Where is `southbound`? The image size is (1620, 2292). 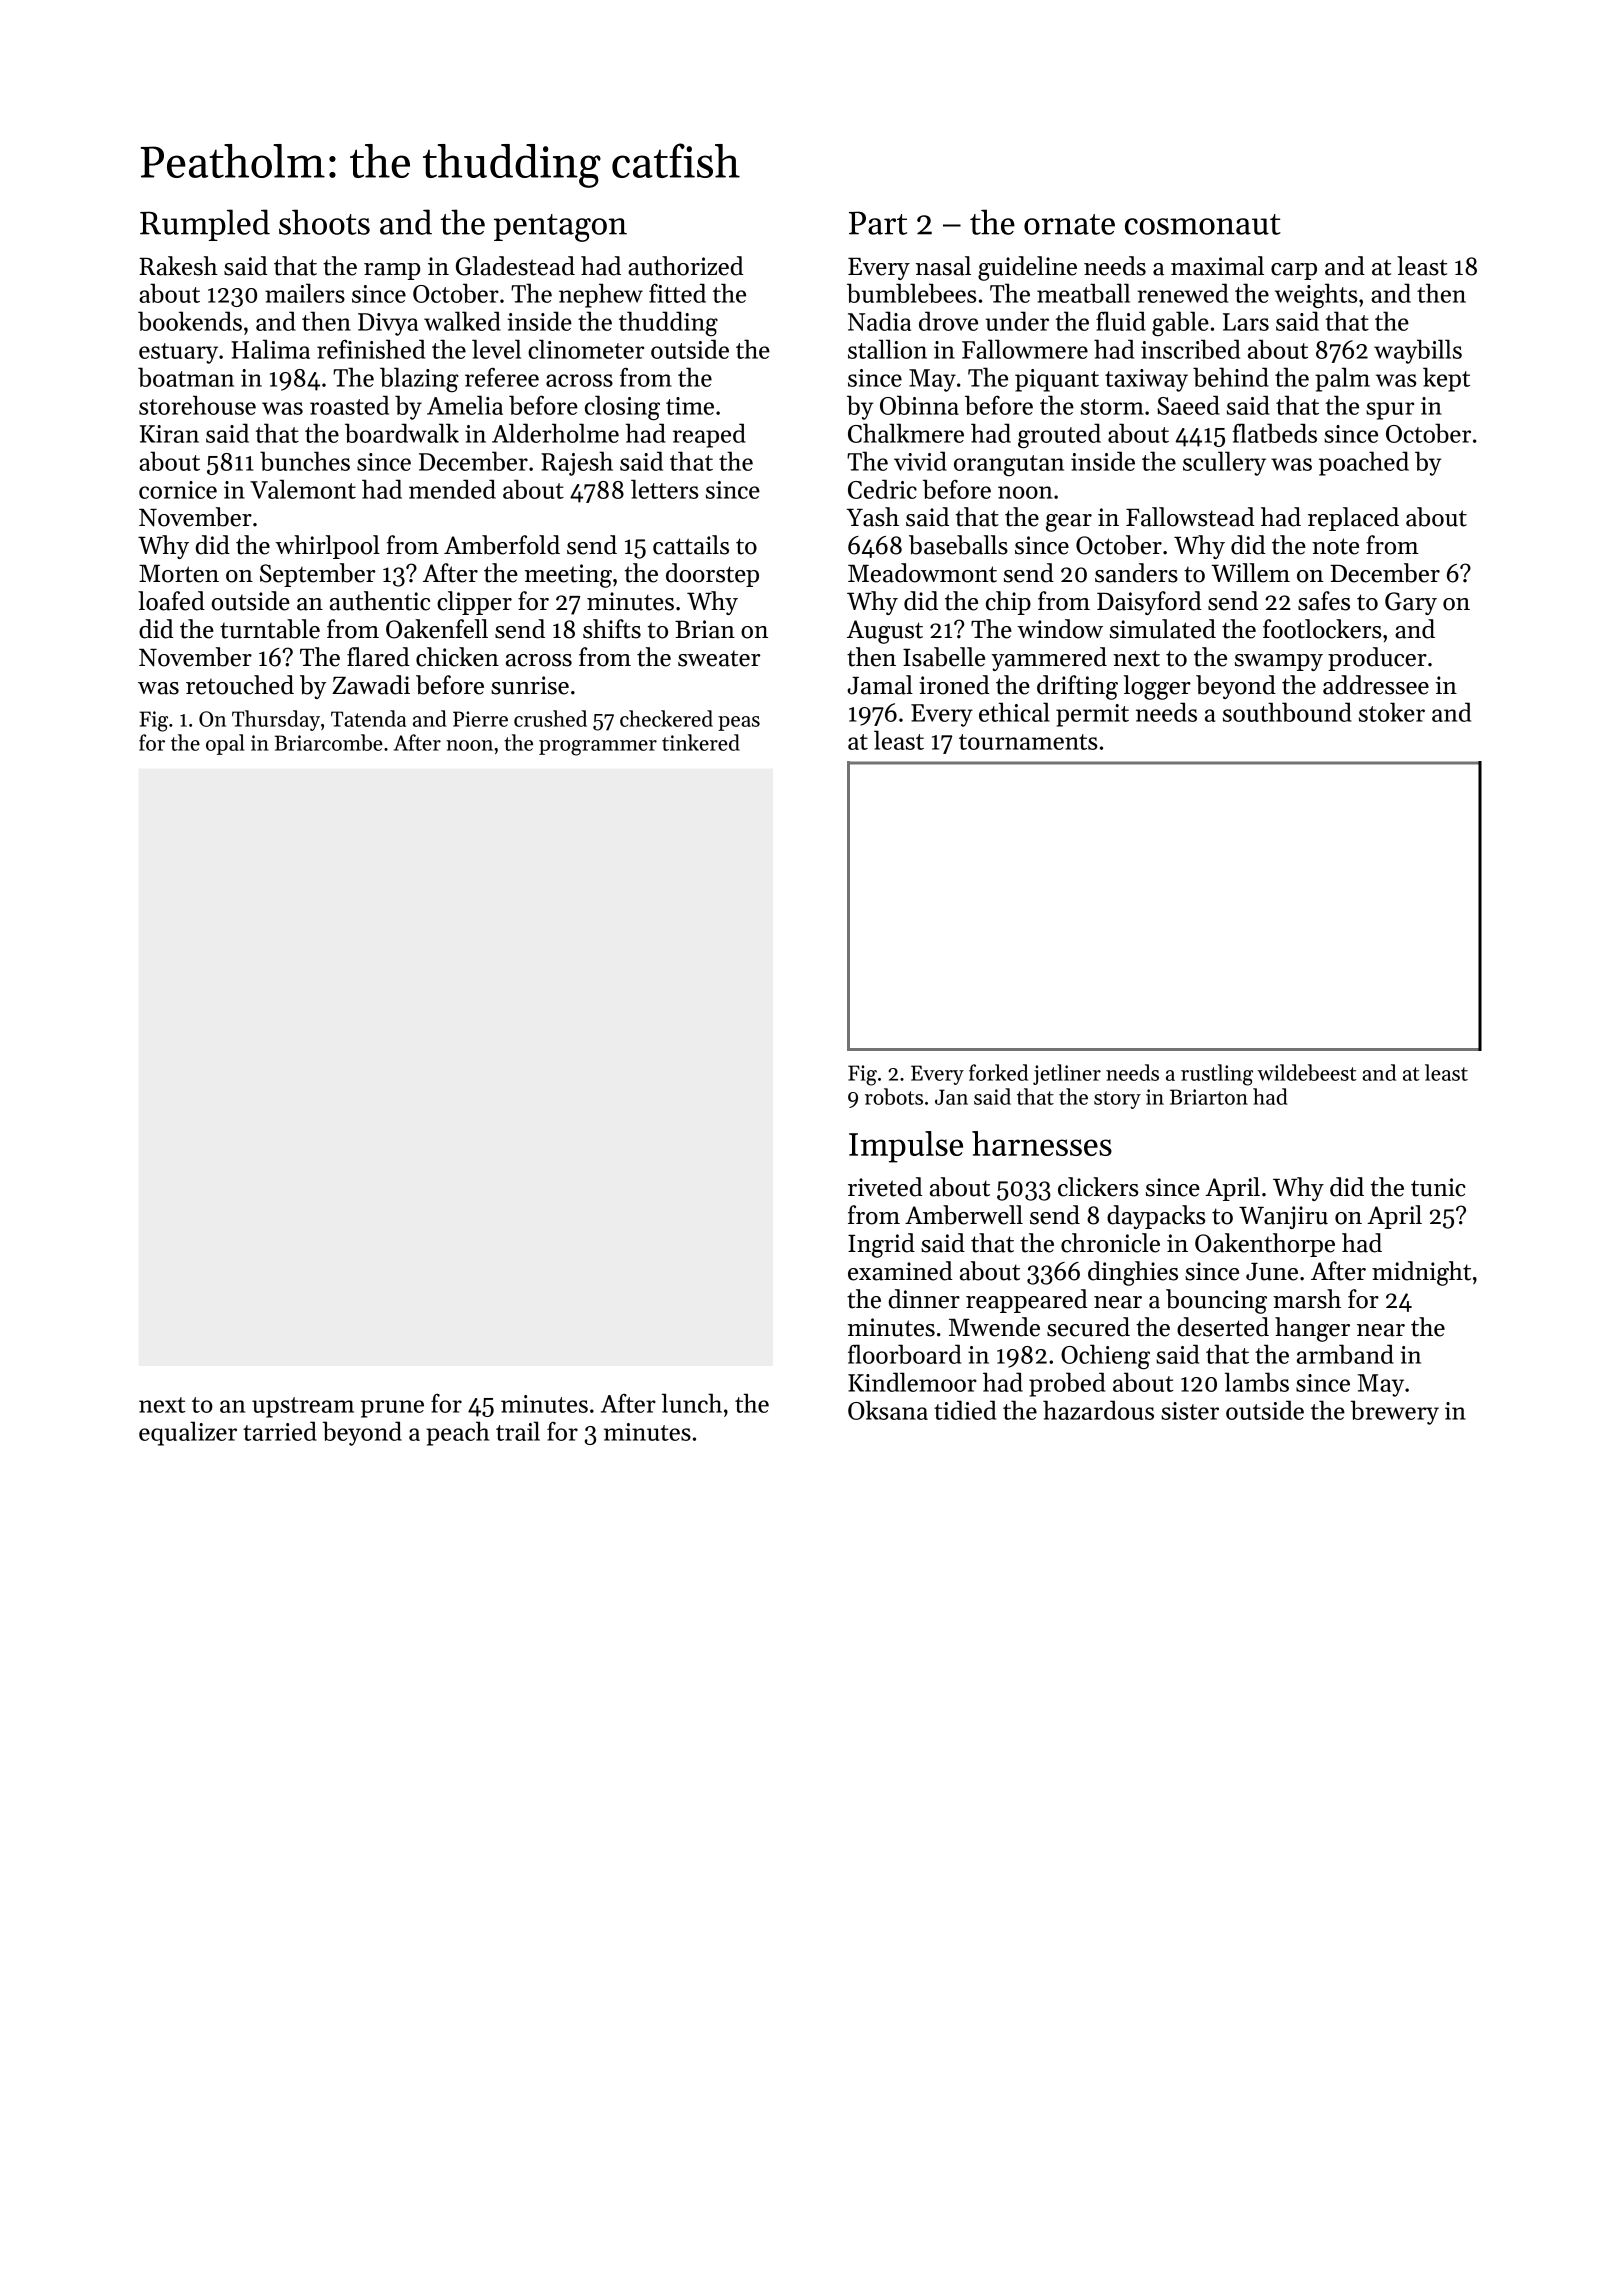 southbound is located at coordinates (1287, 712).
